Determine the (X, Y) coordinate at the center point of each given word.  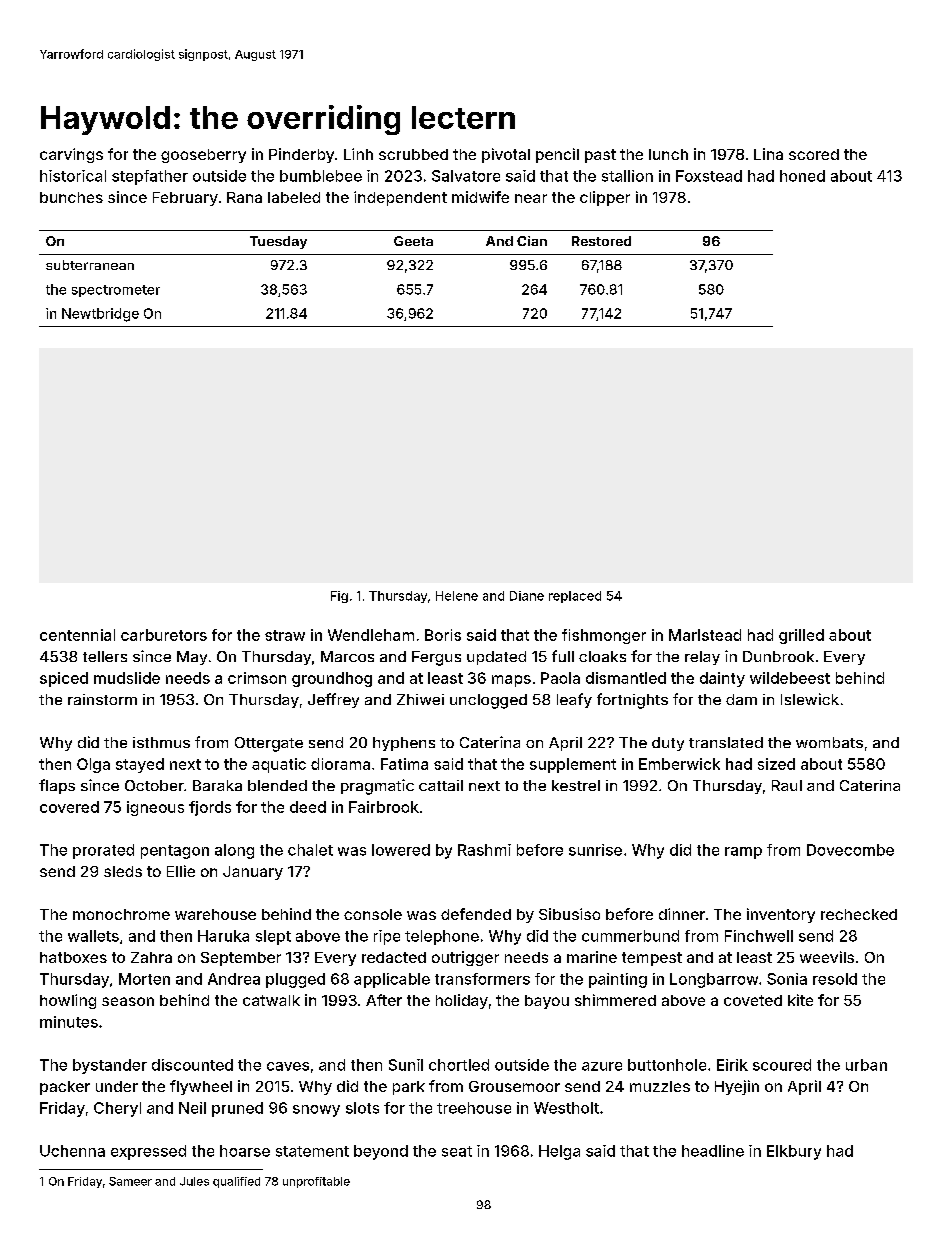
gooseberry (203, 156)
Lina (768, 154)
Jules (194, 1181)
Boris (443, 635)
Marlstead (705, 635)
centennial (77, 635)
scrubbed (413, 154)
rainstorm (102, 699)
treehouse (474, 1108)
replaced (575, 597)
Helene (457, 596)
